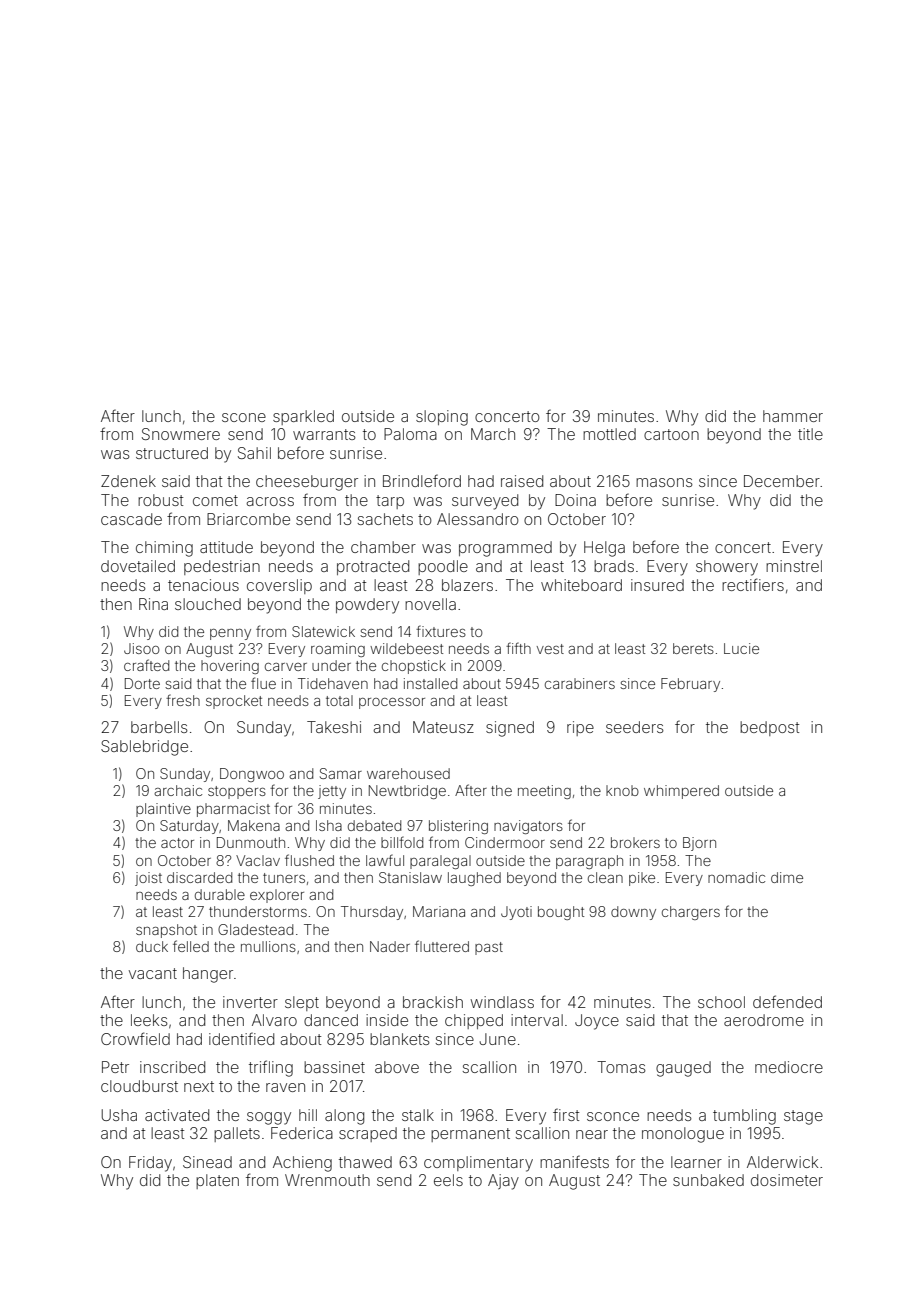  Describe the element at coordinates (671, 434) in the document. I see `cartoon` at that location.
